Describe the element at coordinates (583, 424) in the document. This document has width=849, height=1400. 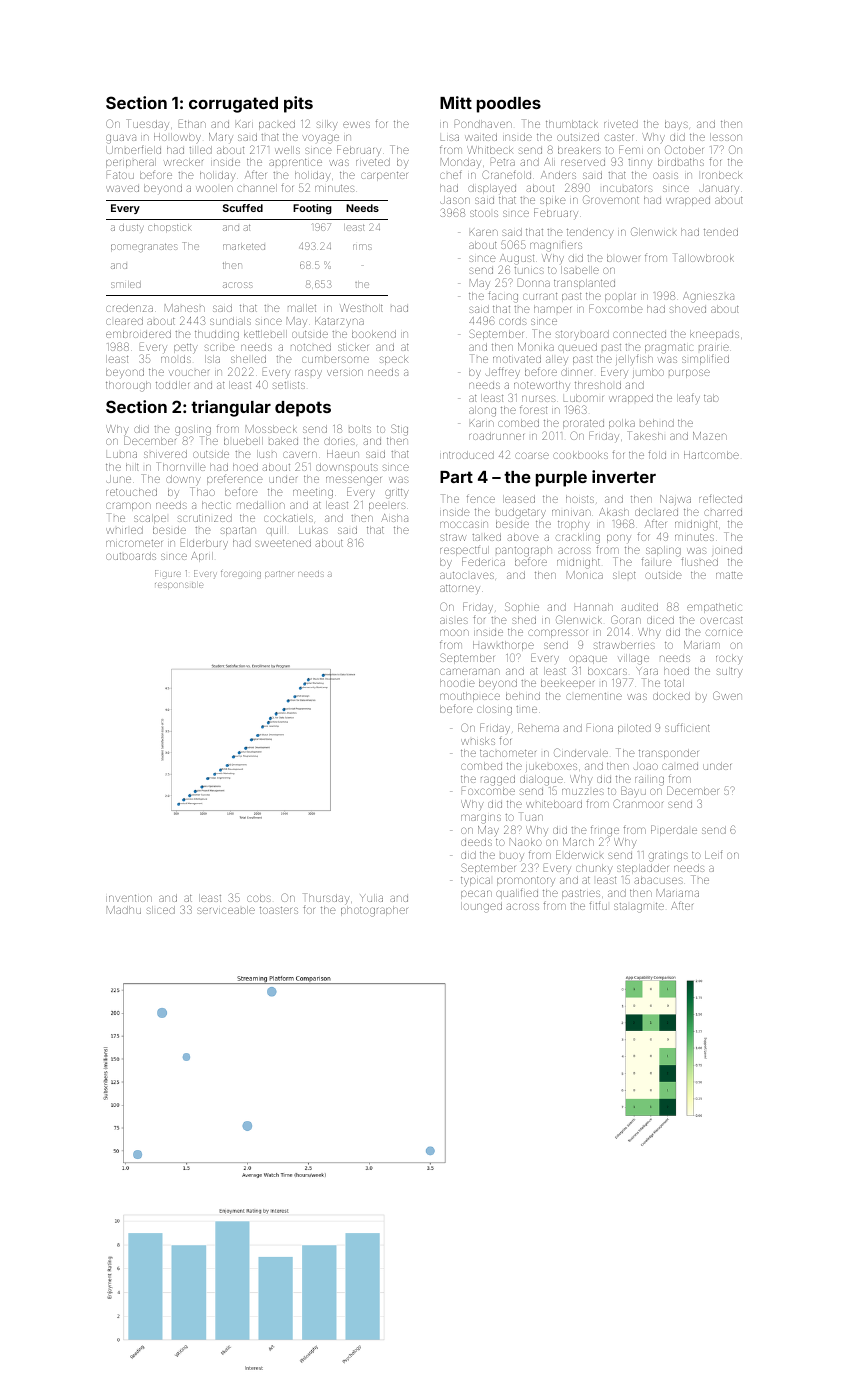
I see `prorated` at that location.
